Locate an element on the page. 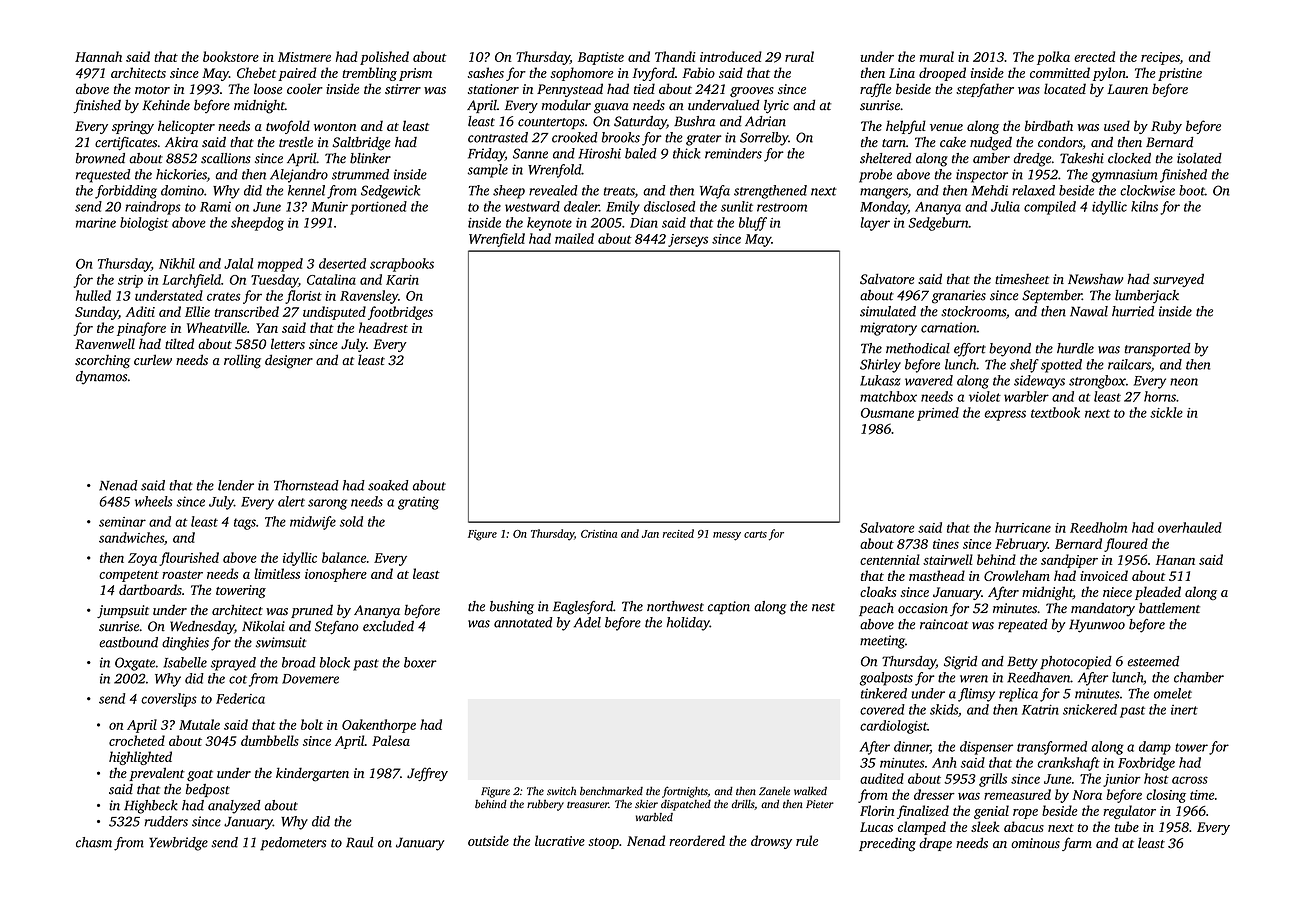  erected is located at coordinates (1094, 56).
